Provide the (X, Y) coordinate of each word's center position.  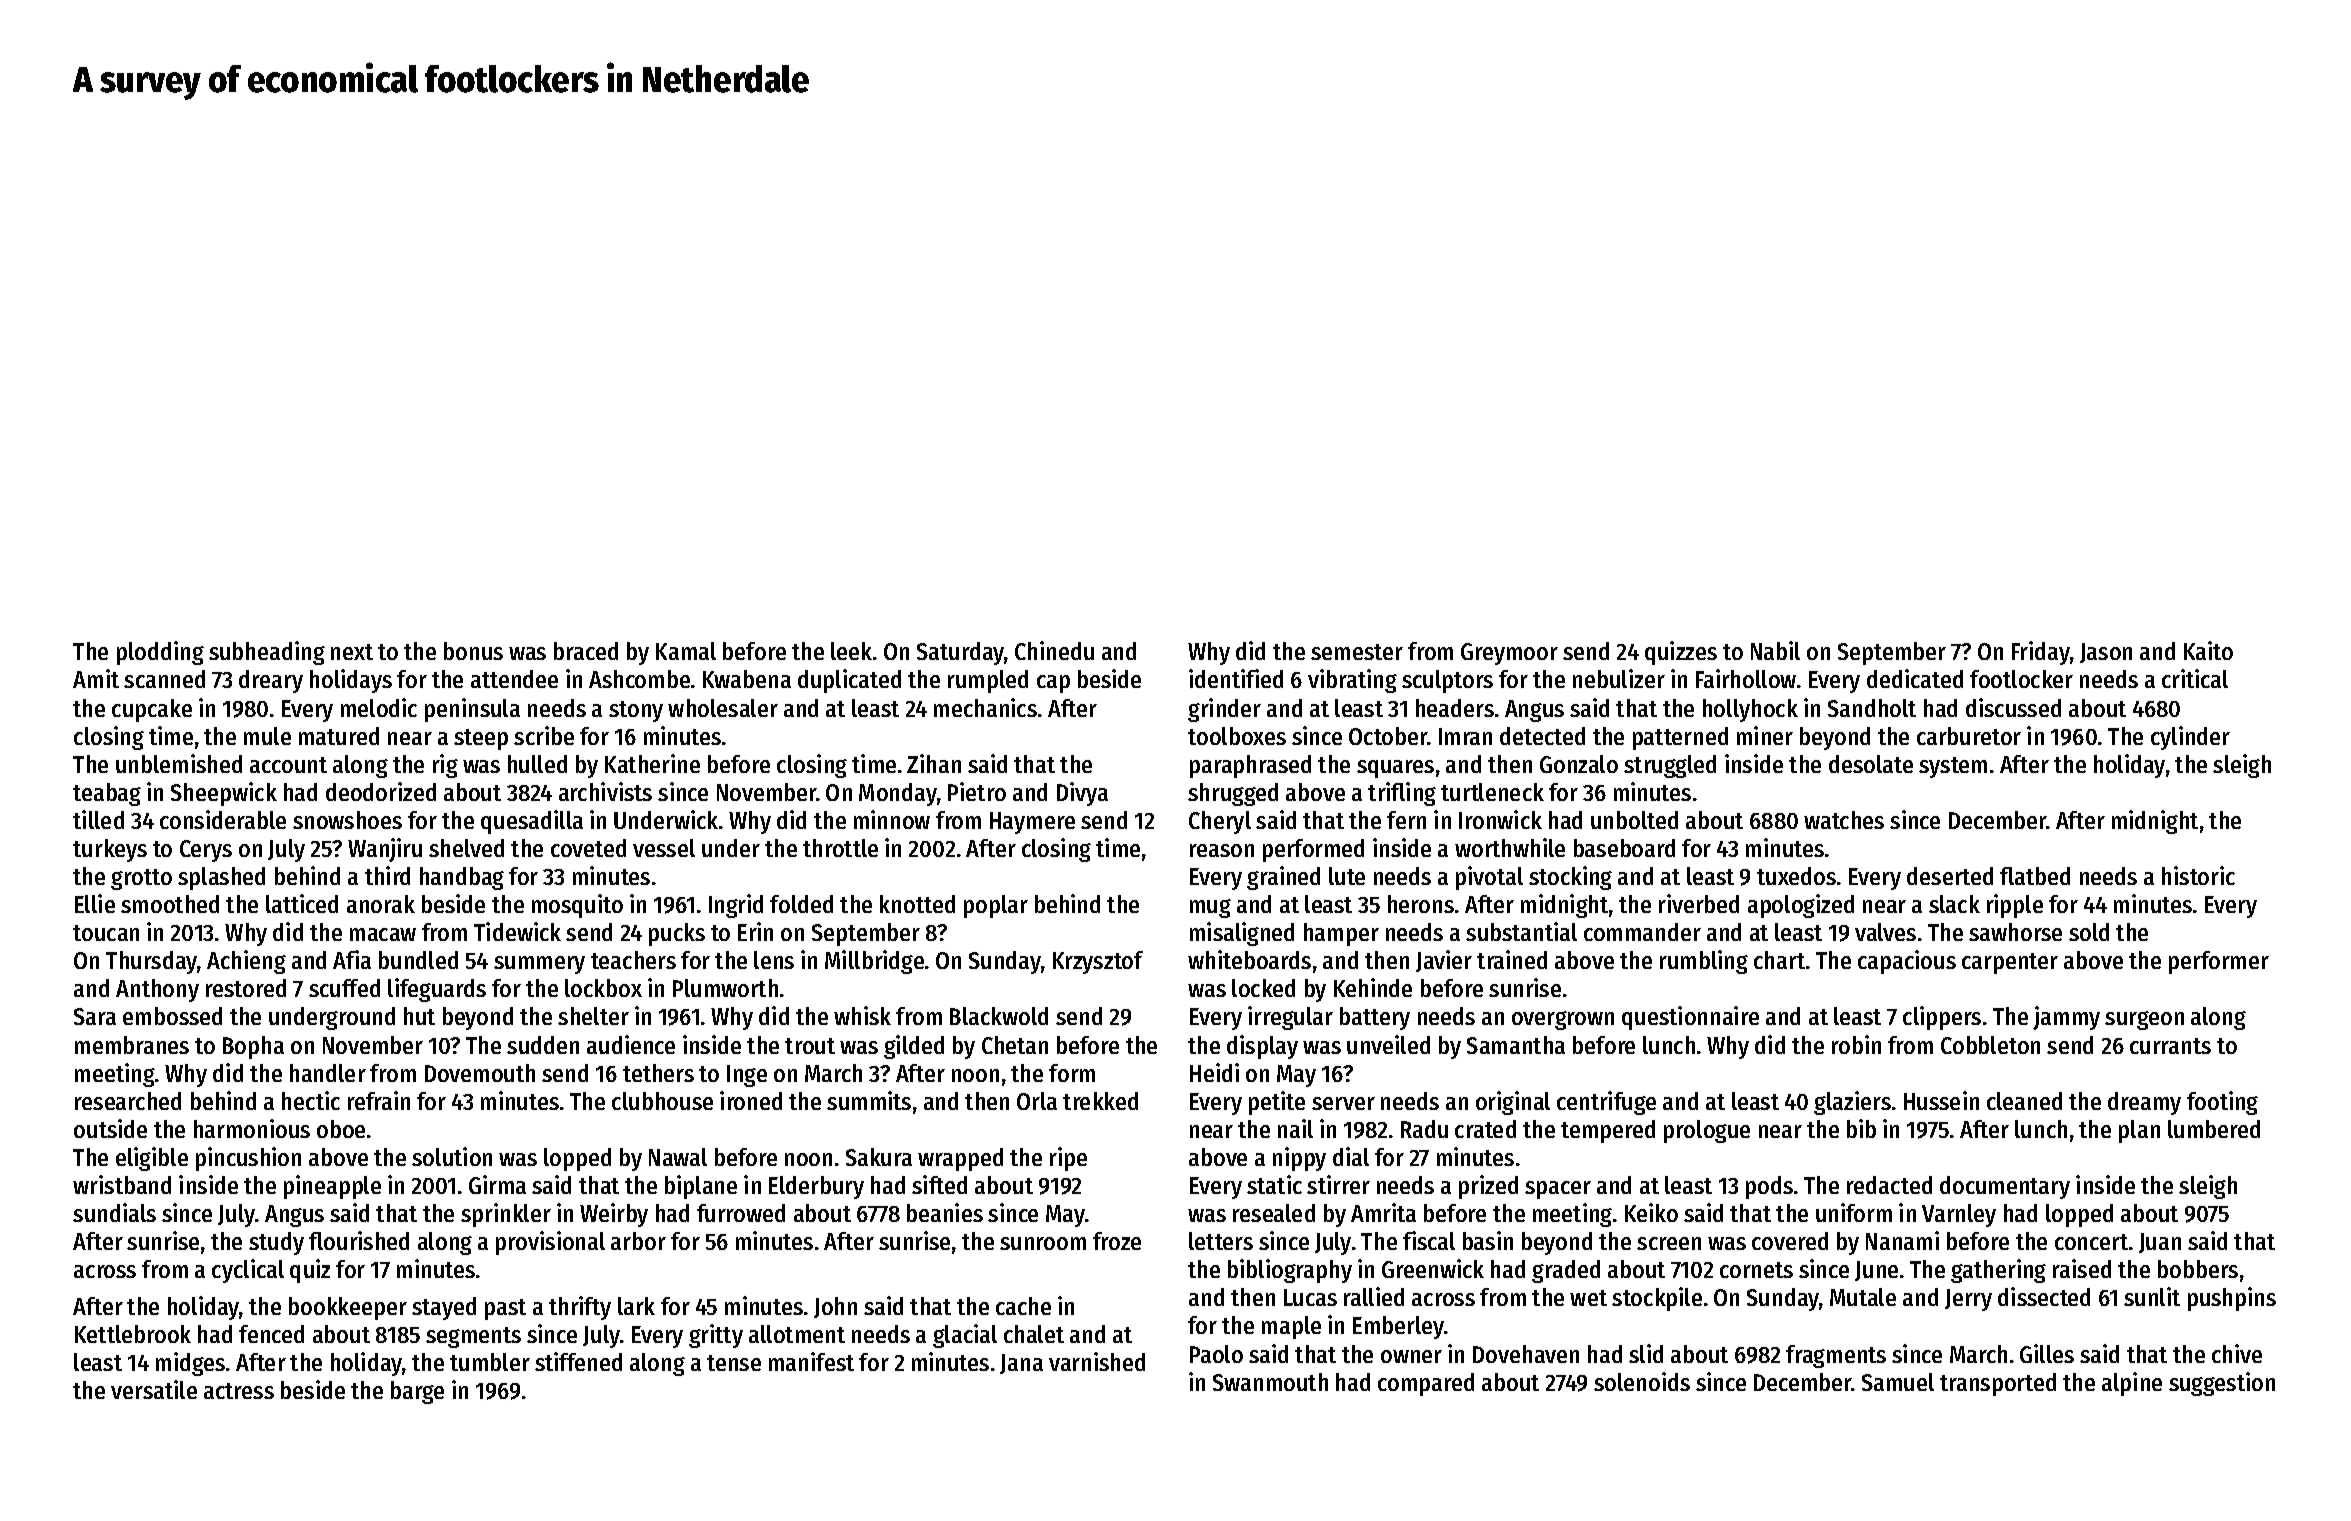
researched (128, 1101)
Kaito (2208, 650)
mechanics (985, 707)
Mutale (1863, 1297)
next (352, 652)
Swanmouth (1270, 1382)
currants (2170, 1046)
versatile (154, 1389)
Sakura (879, 1157)
